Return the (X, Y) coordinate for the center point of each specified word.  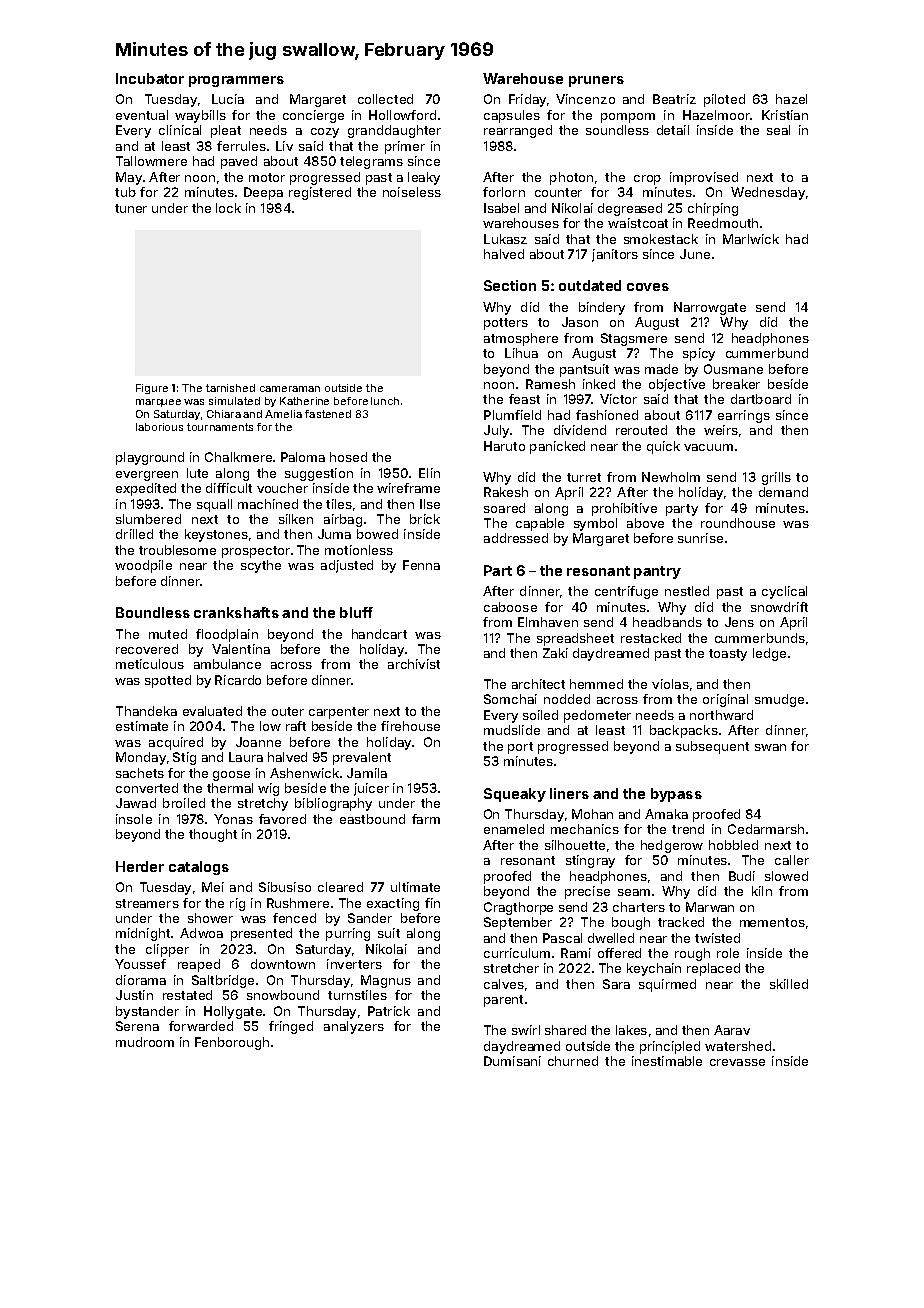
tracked (681, 922)
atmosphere (521, 339)
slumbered (148, 519)
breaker (736, 384)
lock (228, 208)
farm (426, 819)
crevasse (737, 1062)
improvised (704, 178)
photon (571, 178)
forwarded (201, 1026)
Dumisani (512, 1061)
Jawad (136, 803)
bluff (356, 612)
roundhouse (738, 523)
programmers (236, 81)
